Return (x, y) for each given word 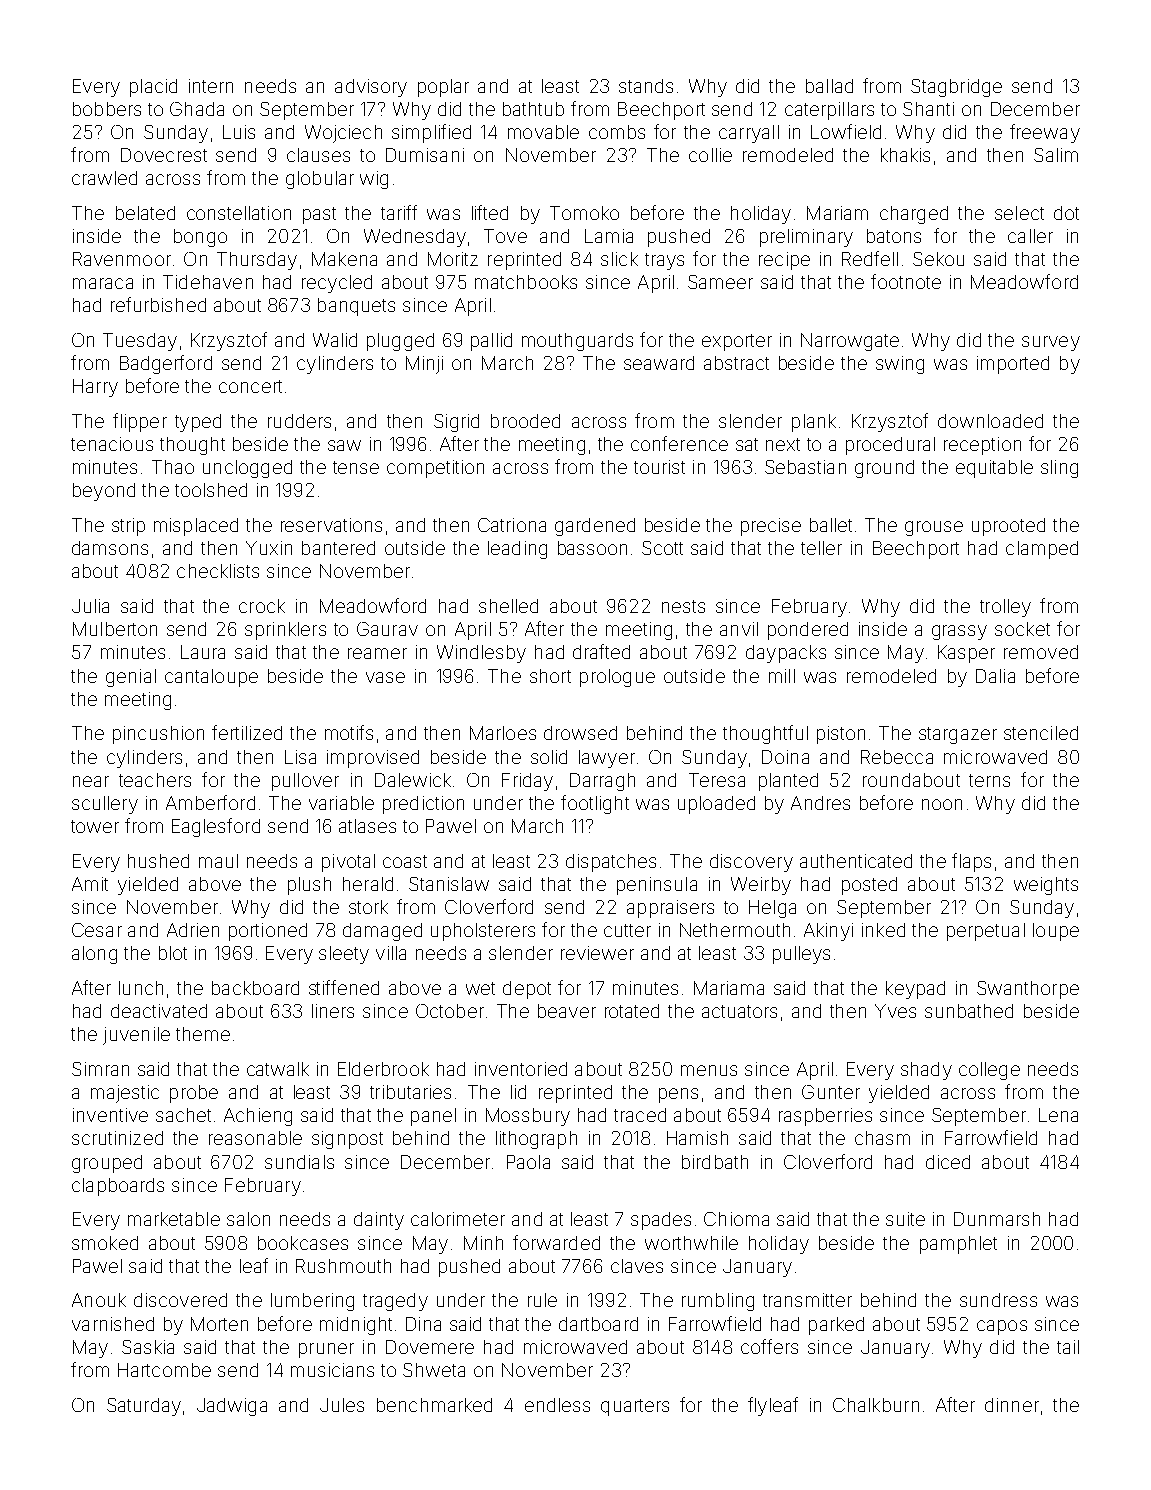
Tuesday (140, 342)
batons (894, 236)
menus (709, 1070)
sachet (183, 1115)
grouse (934, 528)
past (319, 215)
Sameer (720, 282)
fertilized (247, 732)
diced (948, 1162)
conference (679, 443)
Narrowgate (850, 342)
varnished (113, 1324)
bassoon (592, 548)
